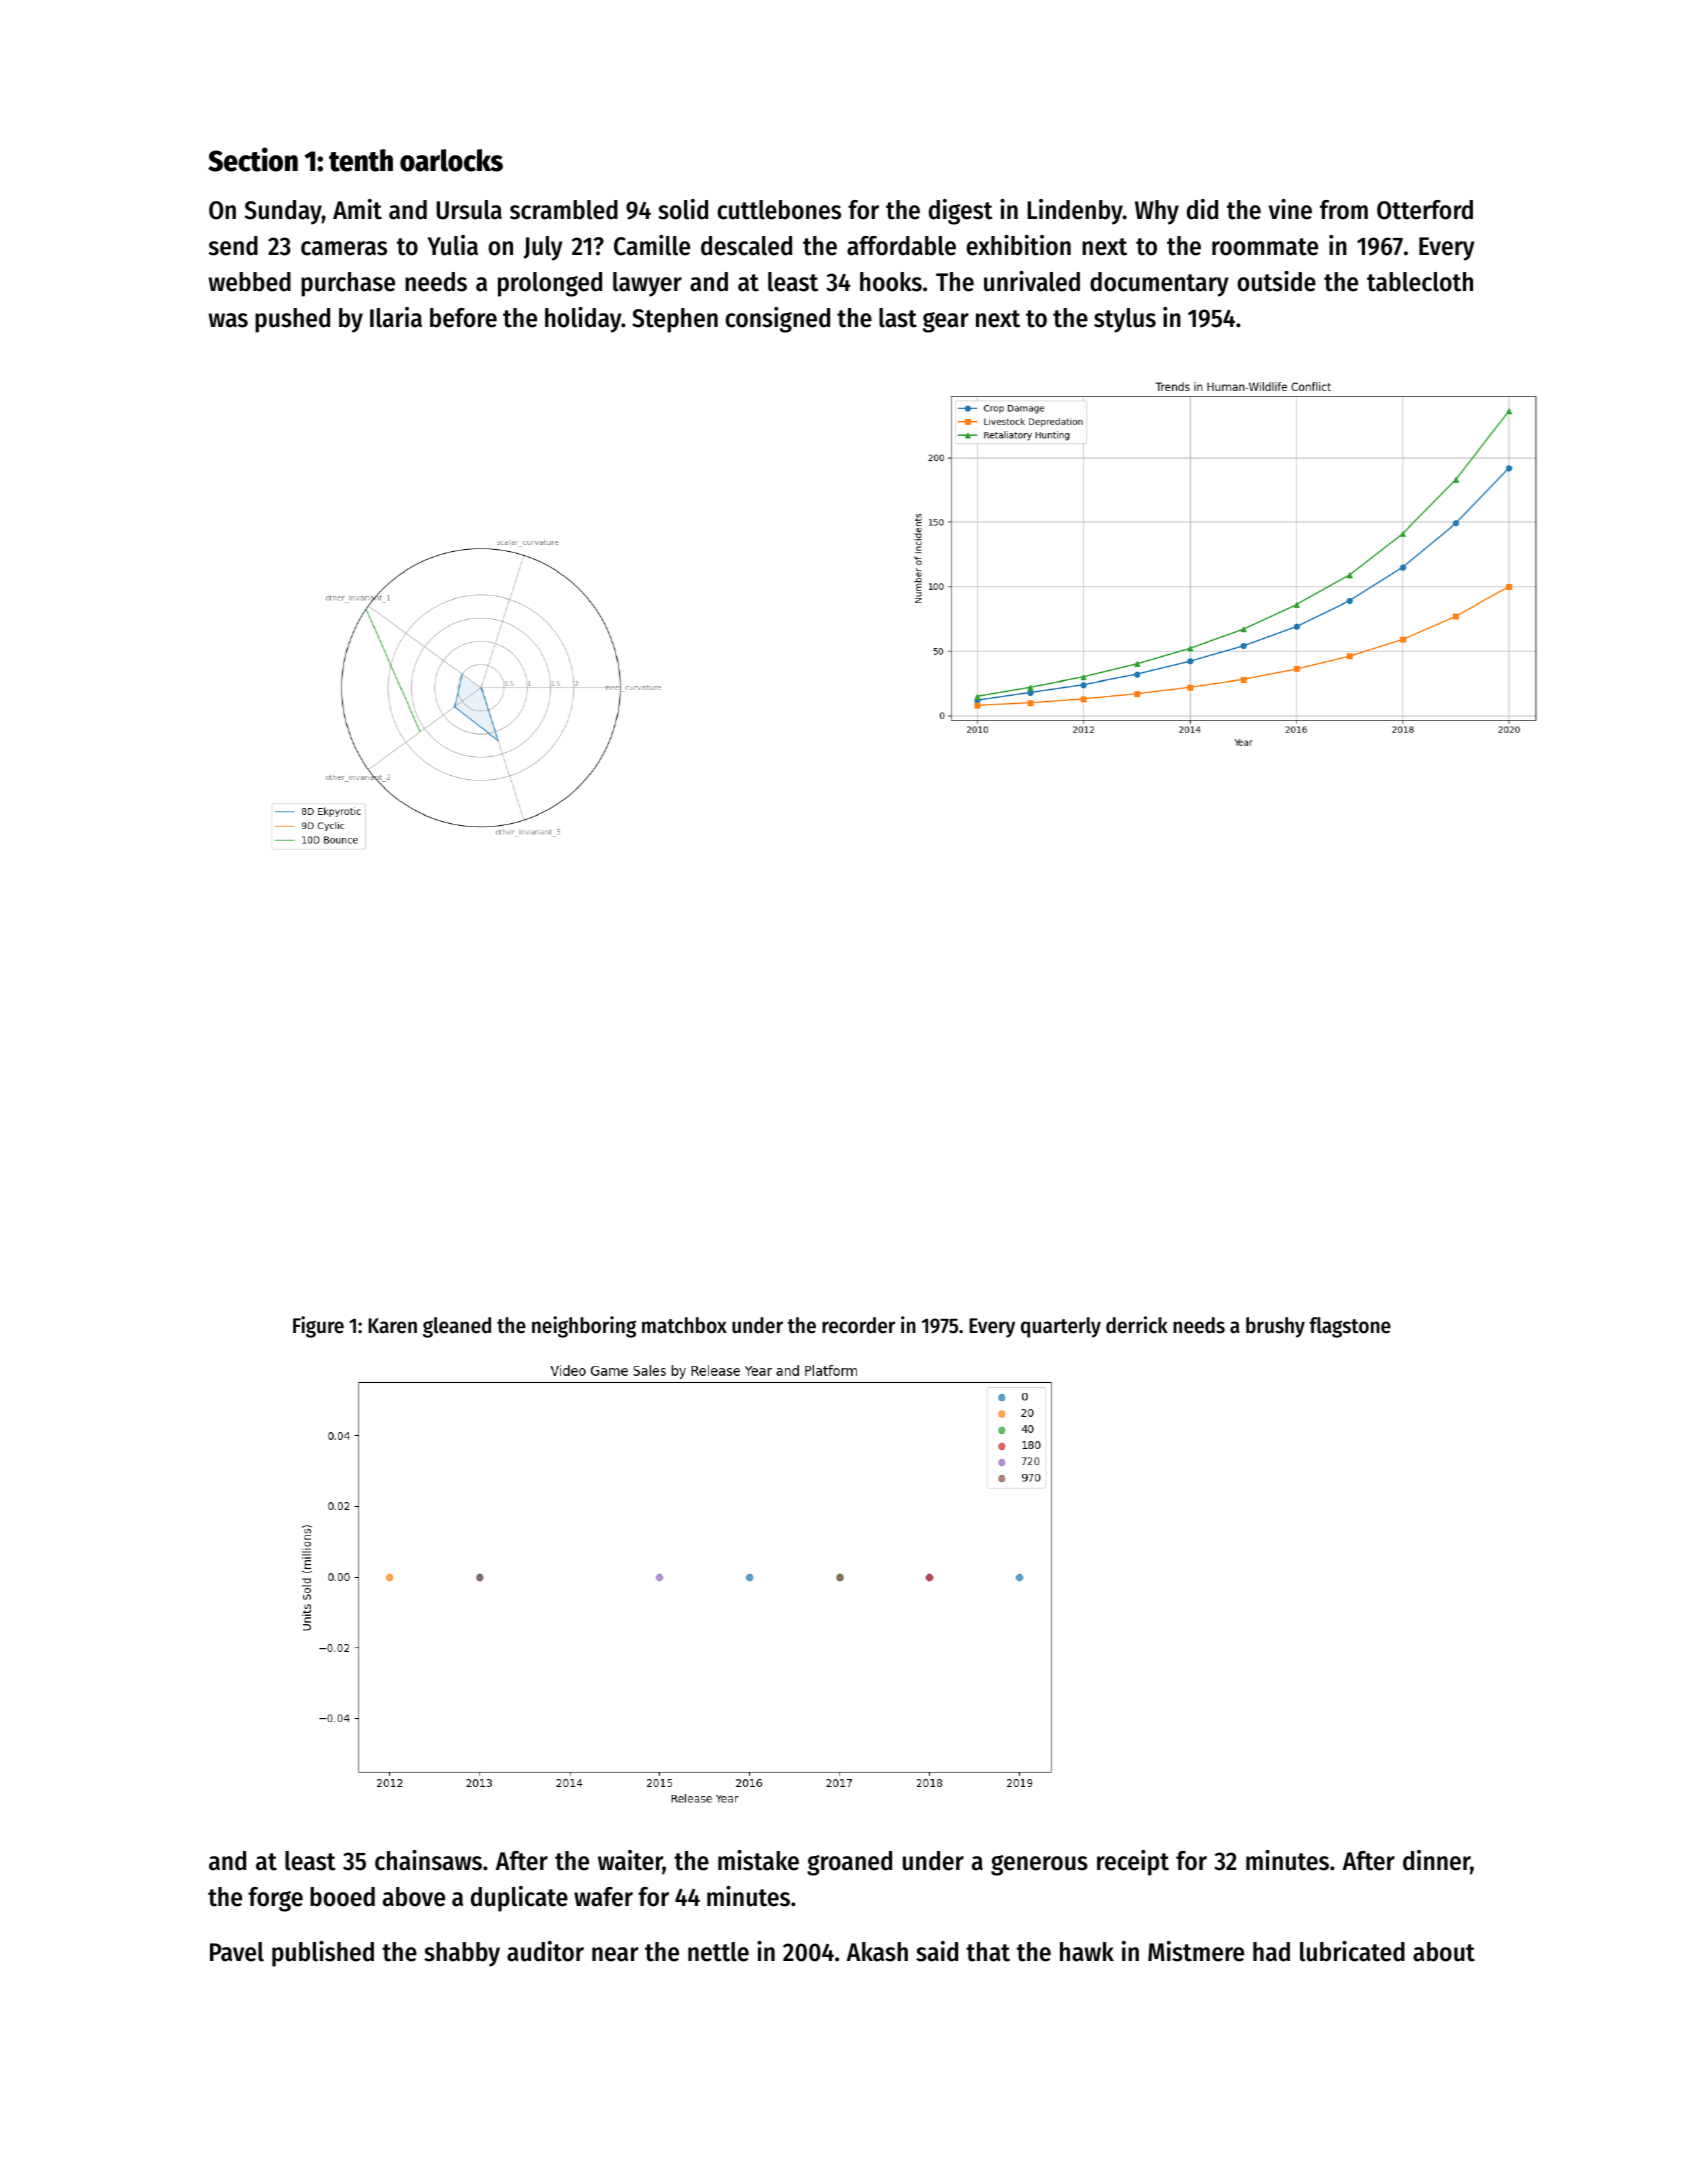 Image resolution: width=1683 pixels, height=2178 pixels. Describe the element at coordinates (392, 1326) in the screenshot. I see `Karen` at that location.
